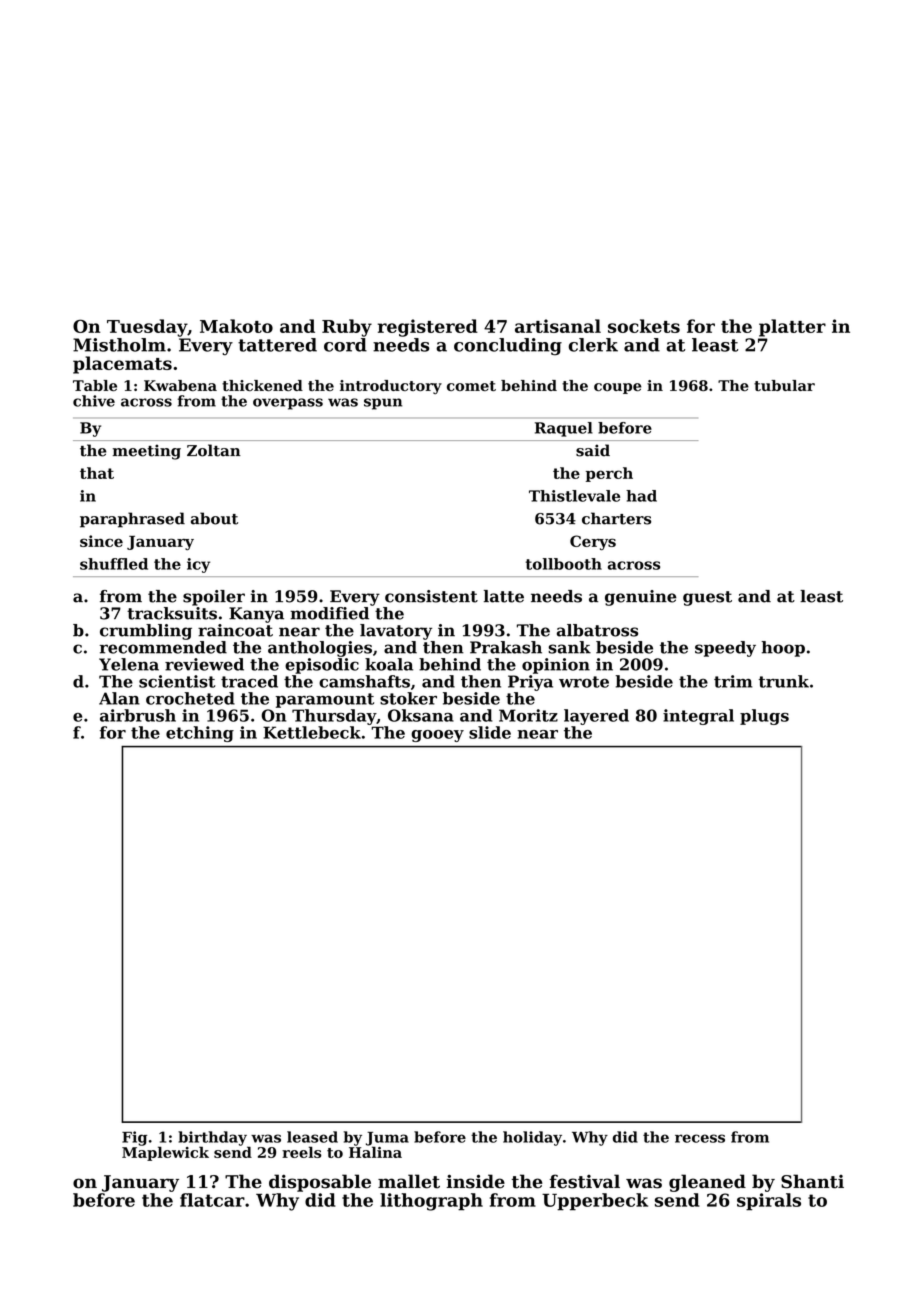 This screenshot has width=924, height=1308. Describe the element at coordinates (214, 450) in the screenshot. I see `Zoltan` at that location.
